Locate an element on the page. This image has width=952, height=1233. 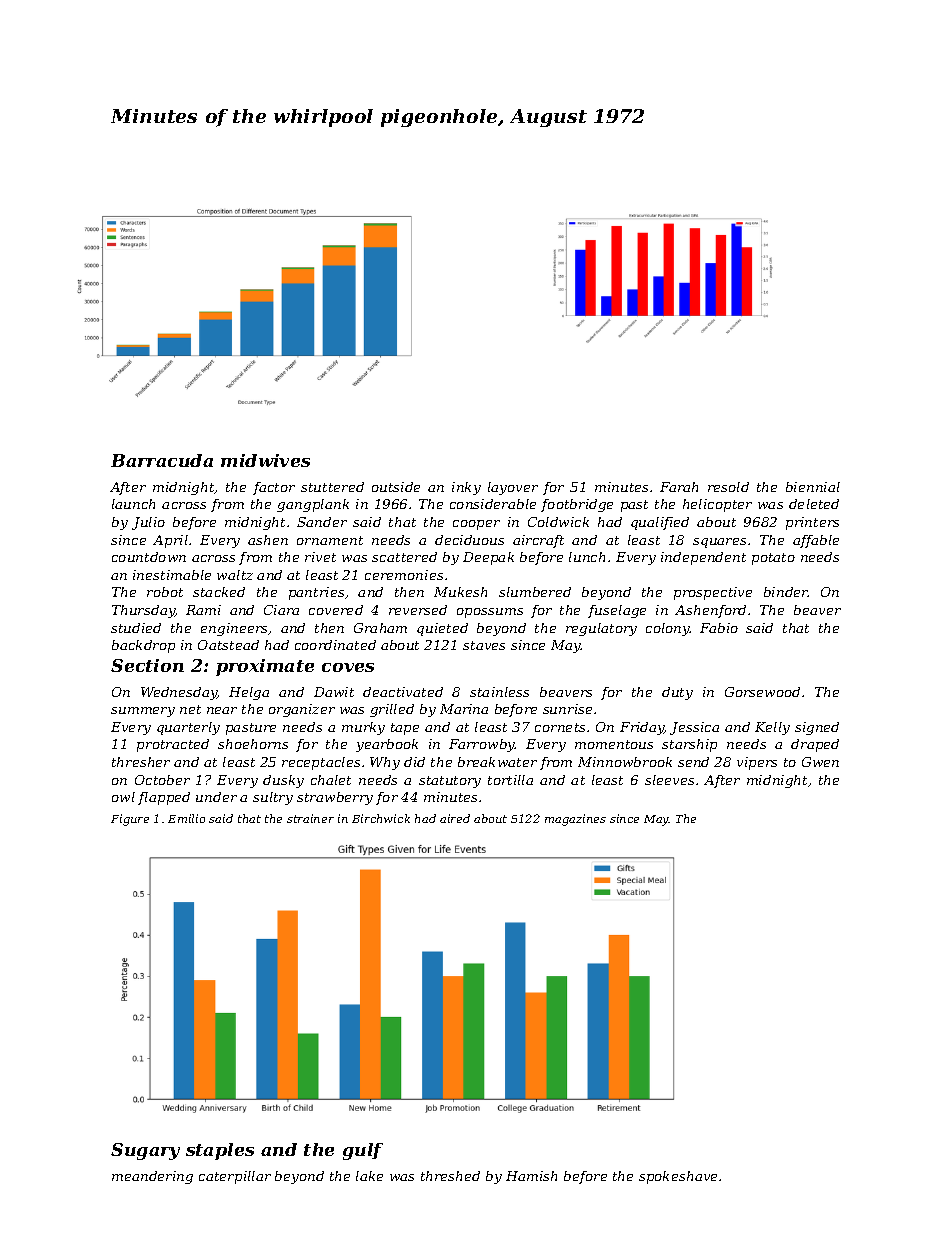
lunch is located at coordinates (587, 557).
